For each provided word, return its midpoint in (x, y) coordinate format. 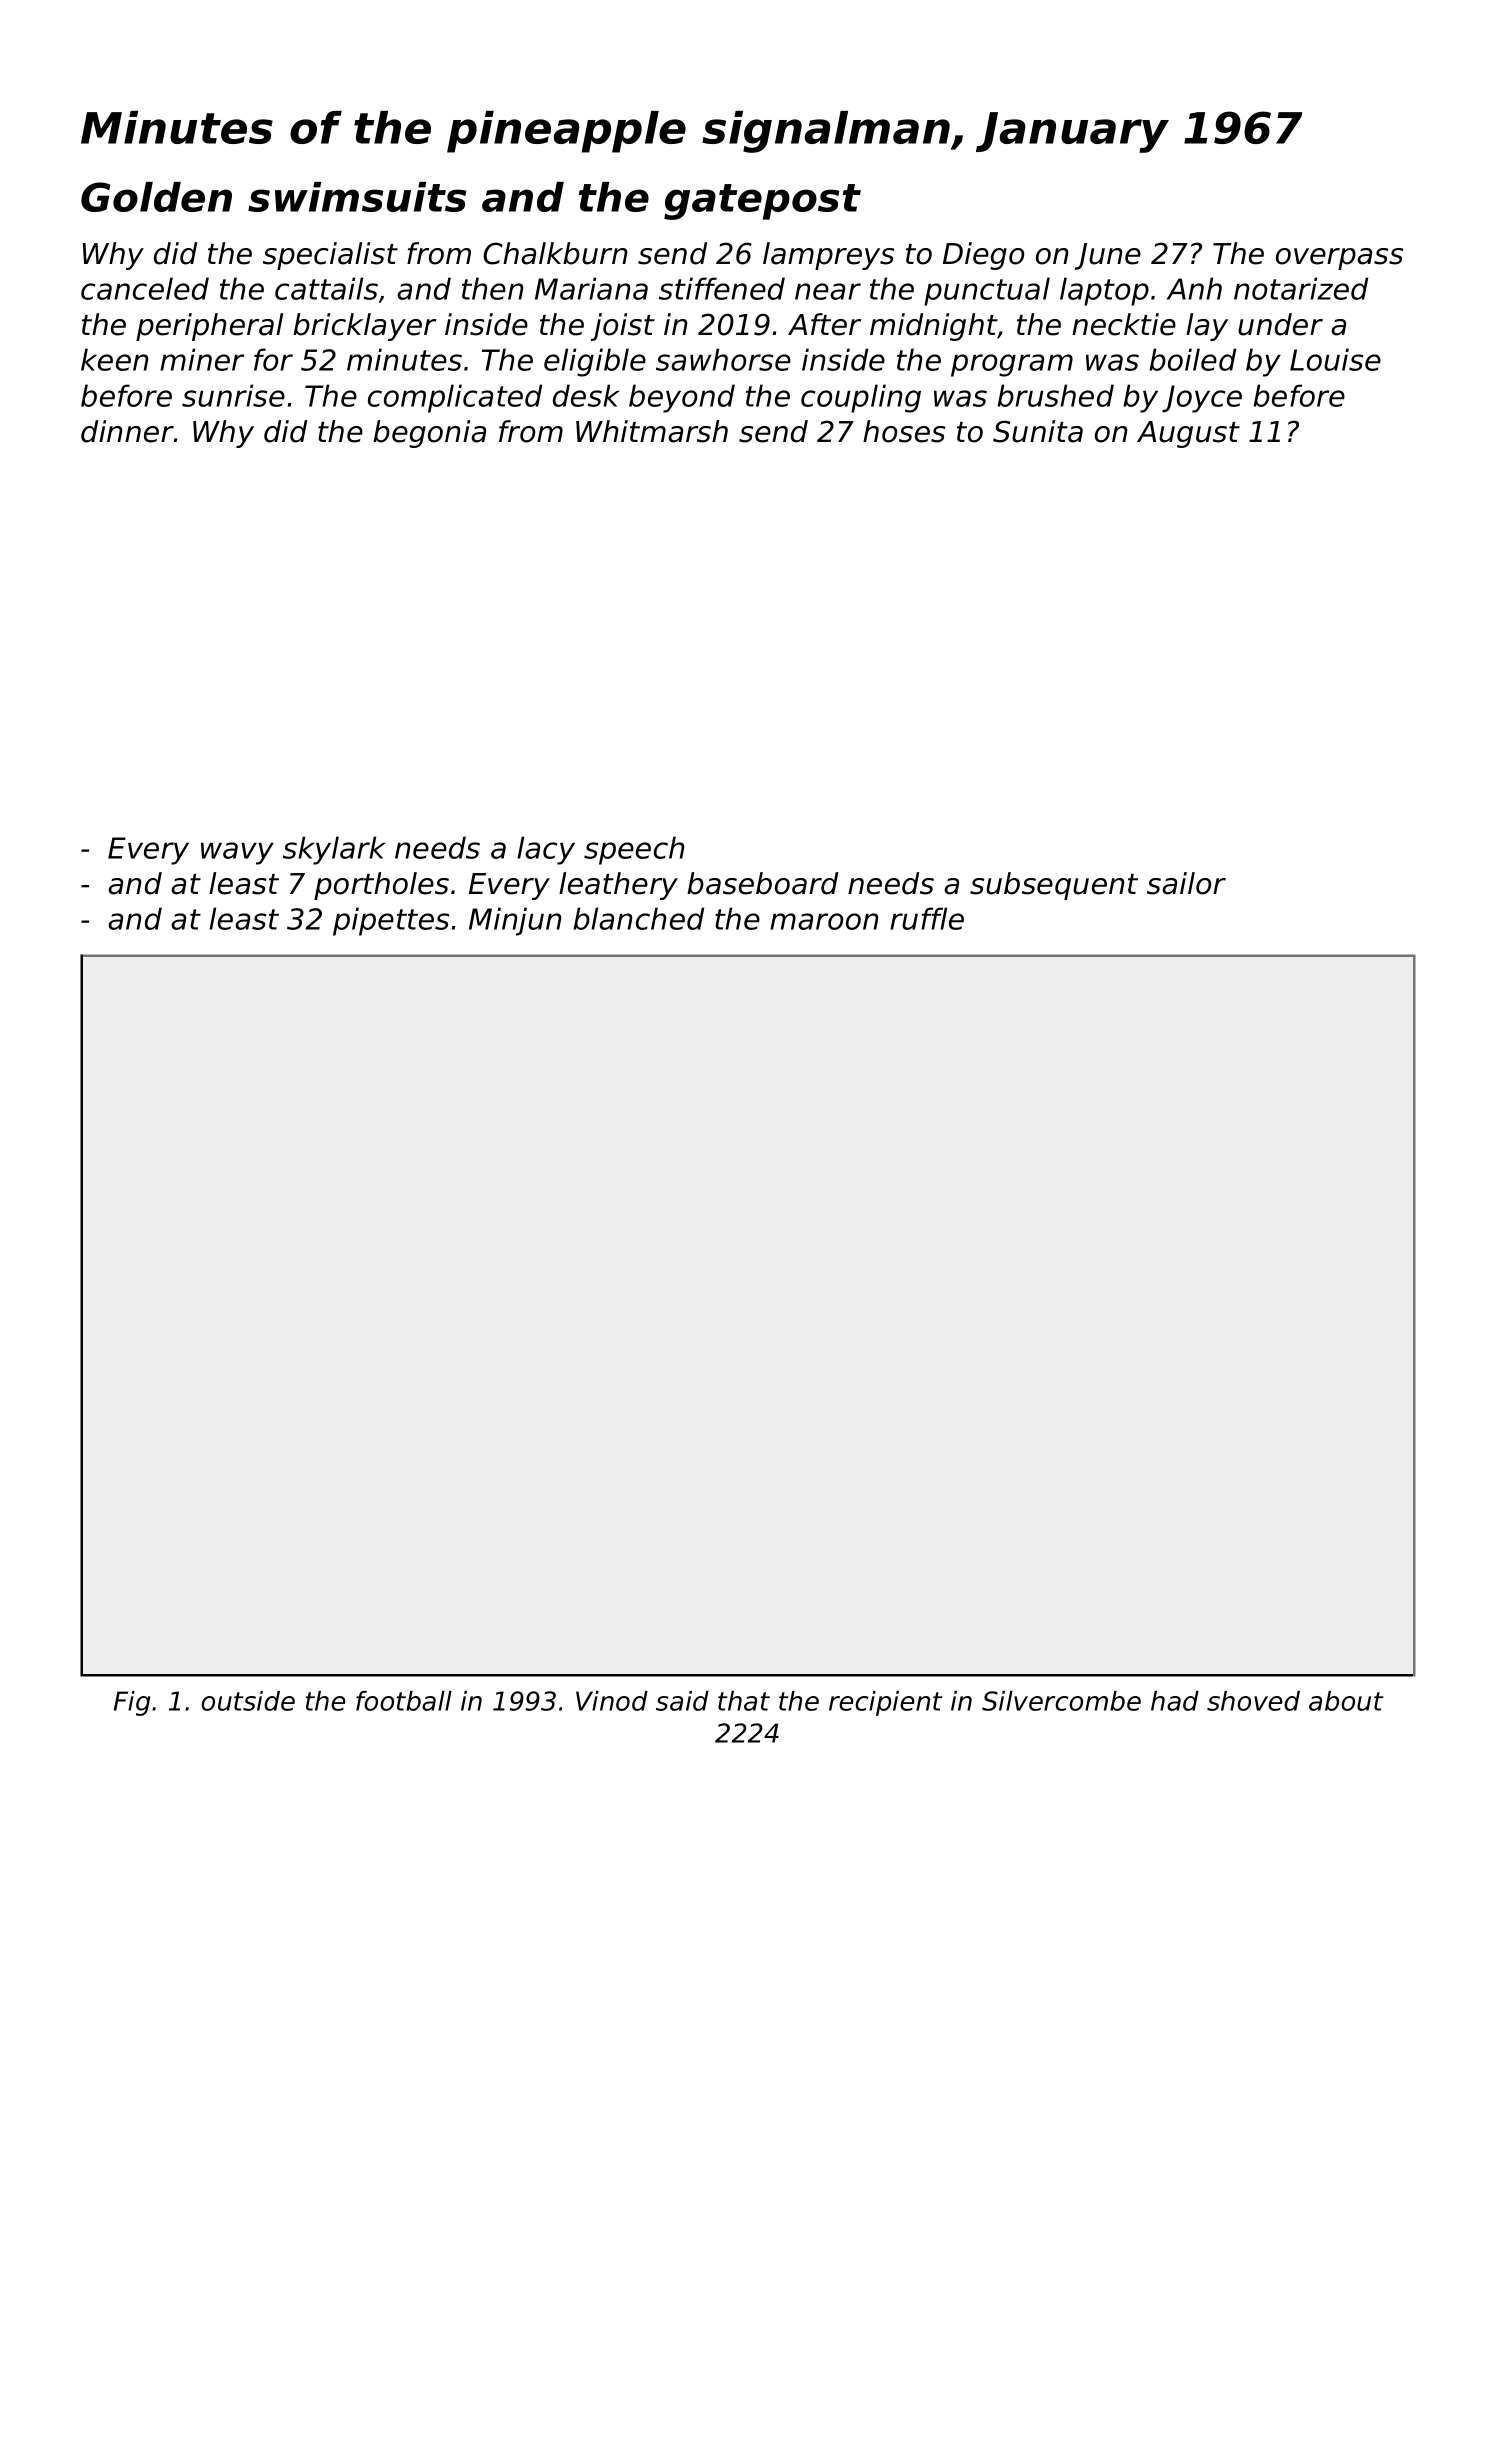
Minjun (515, 921)
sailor (1186, 883)
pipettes (391, 921)
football (404, 1701)
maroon (824, 921)
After (824, 324)
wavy (237, 853)
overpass (1339, 259)
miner (202, 359)
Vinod (612, 1701)
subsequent (1054, 886)
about (1346, 1701)
